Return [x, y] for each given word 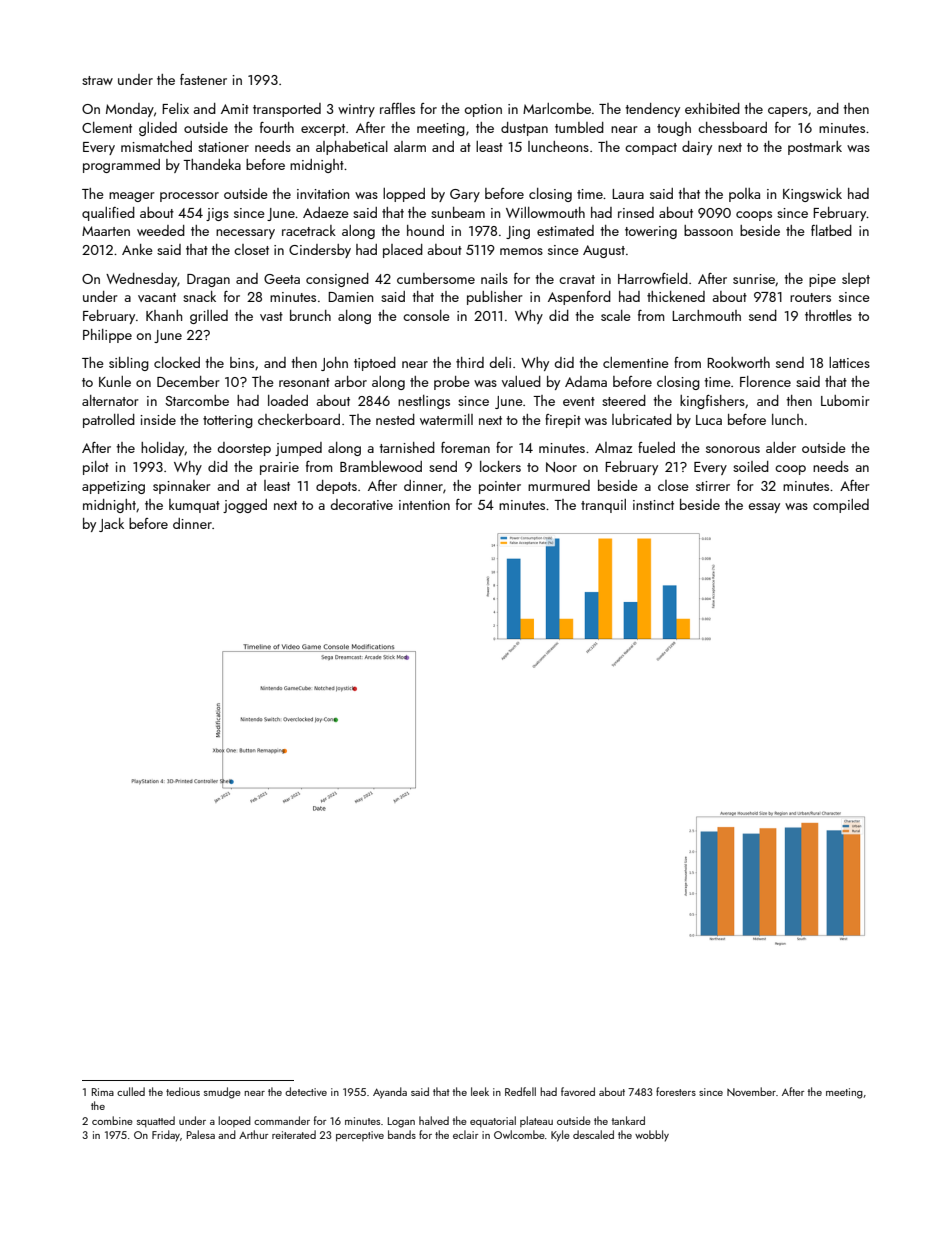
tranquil [603, 506]
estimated [565, 230]
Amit [235, 109]
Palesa [201, 1134]
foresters [676, 1091]
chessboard [732, 127]
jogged [245, 506]
